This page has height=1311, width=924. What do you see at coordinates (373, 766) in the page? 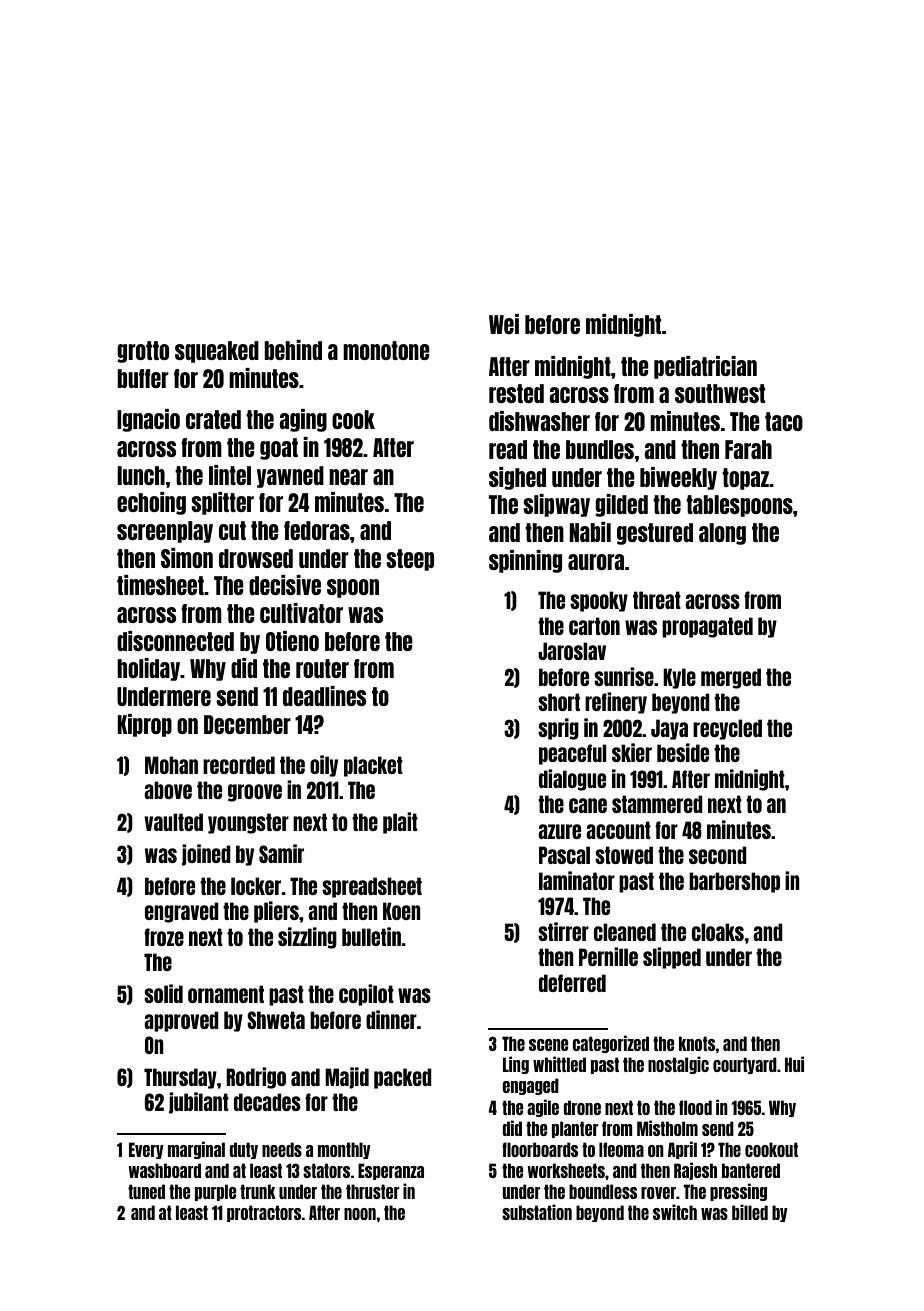
I see `placket` at bounding box center [373, 766].
